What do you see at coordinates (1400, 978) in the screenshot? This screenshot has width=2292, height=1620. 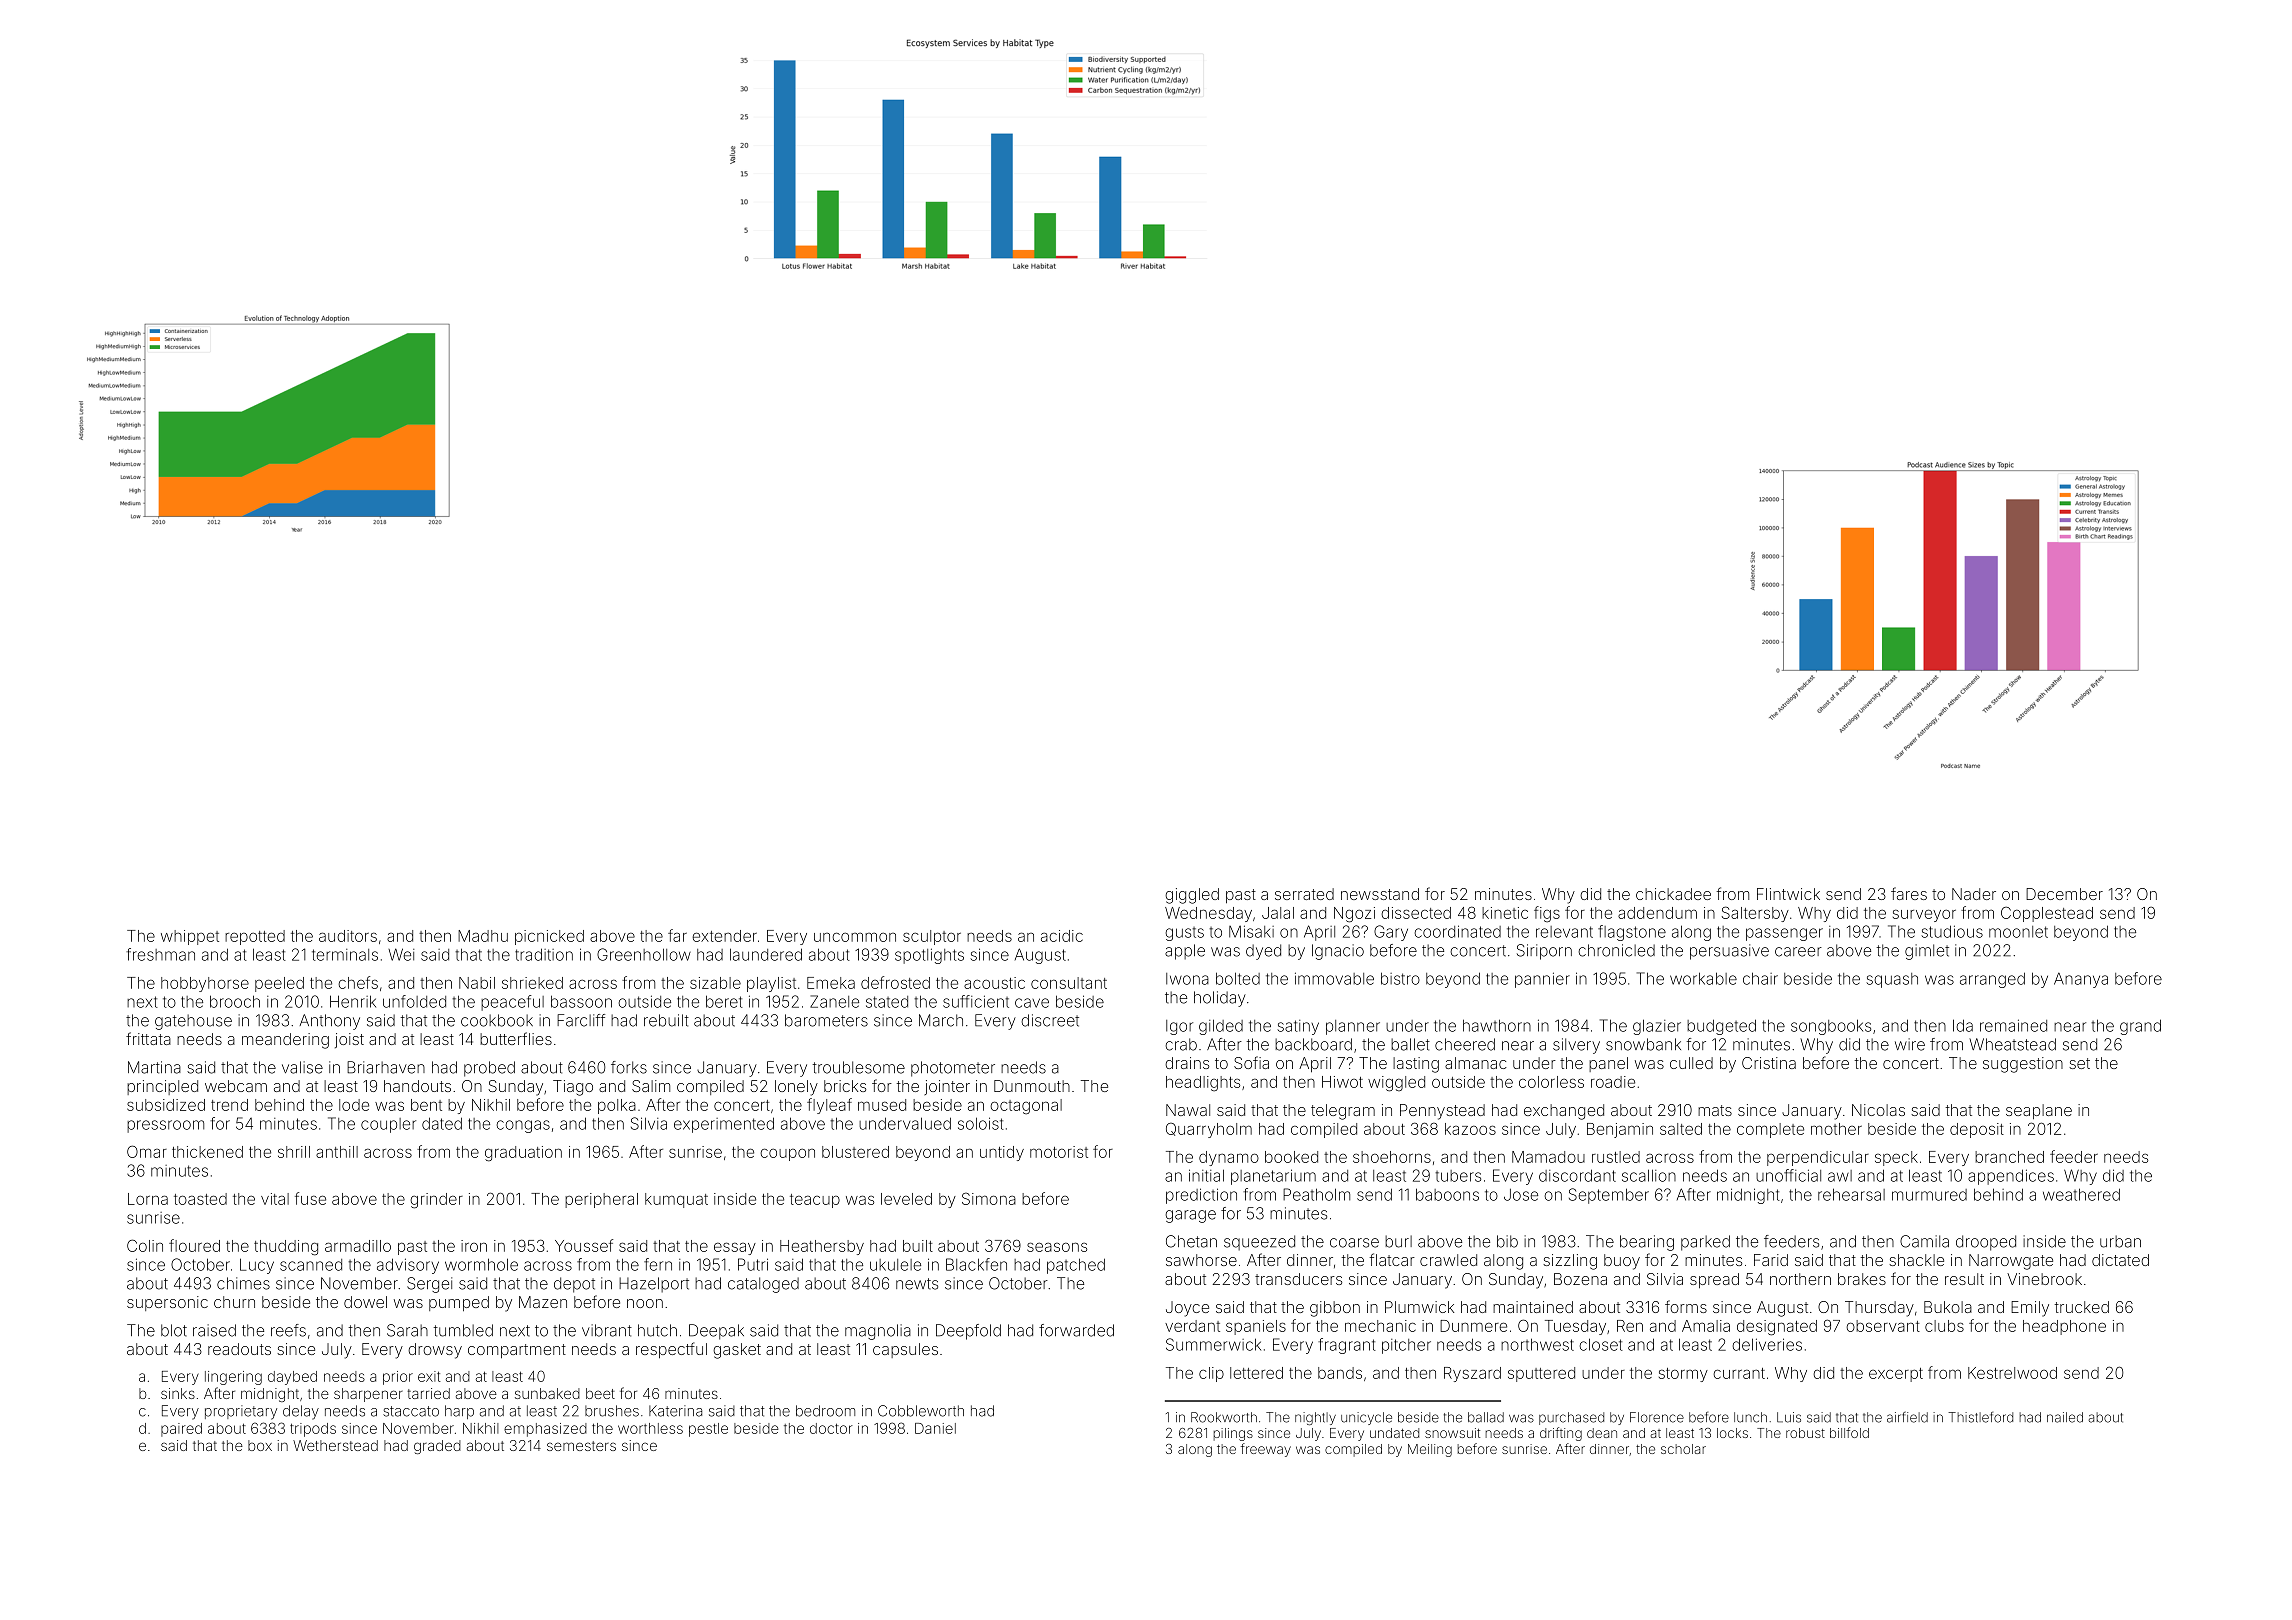 I see `bistro` at bounding box center [1400, 978].
